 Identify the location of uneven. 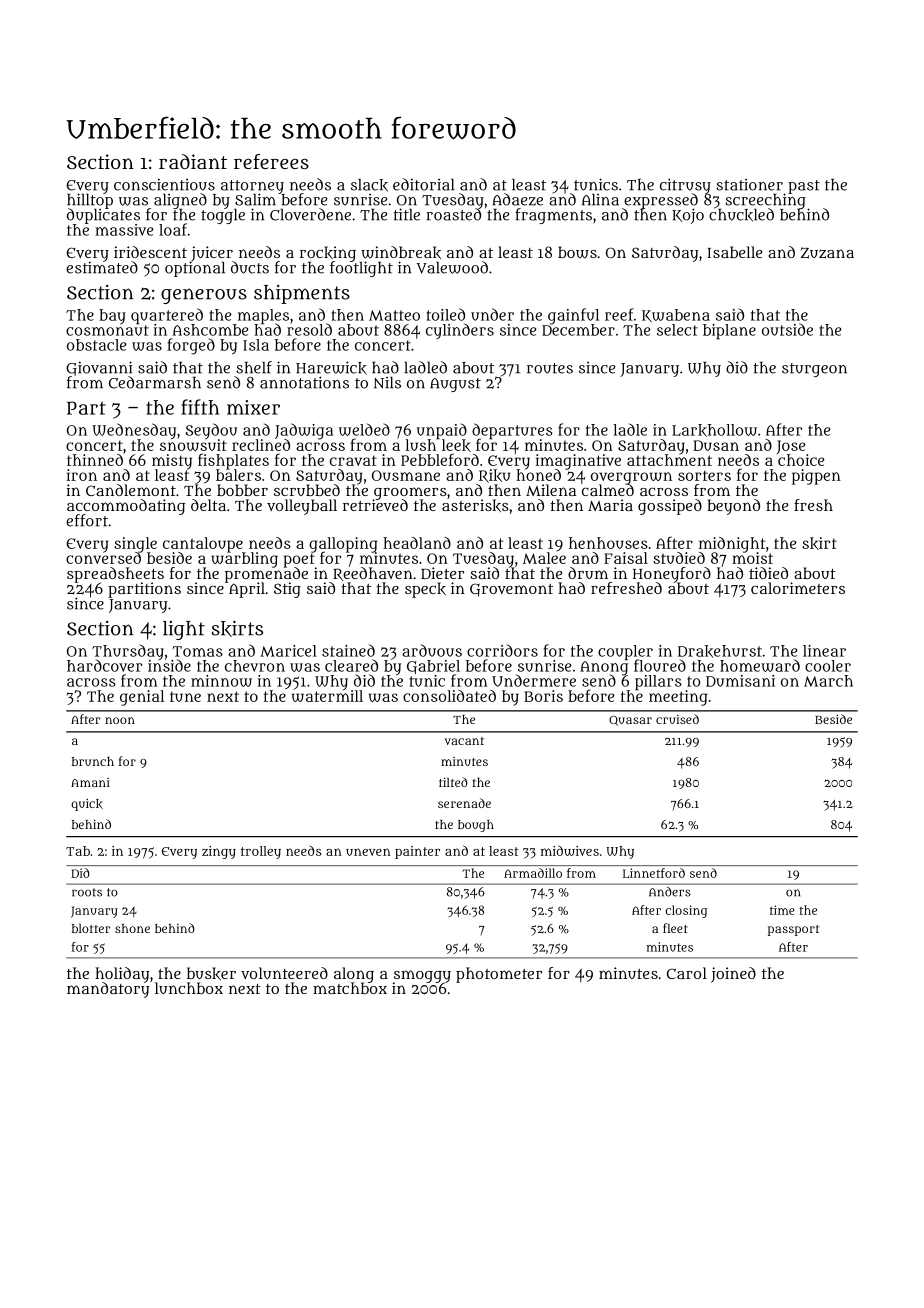
(368, 852).
